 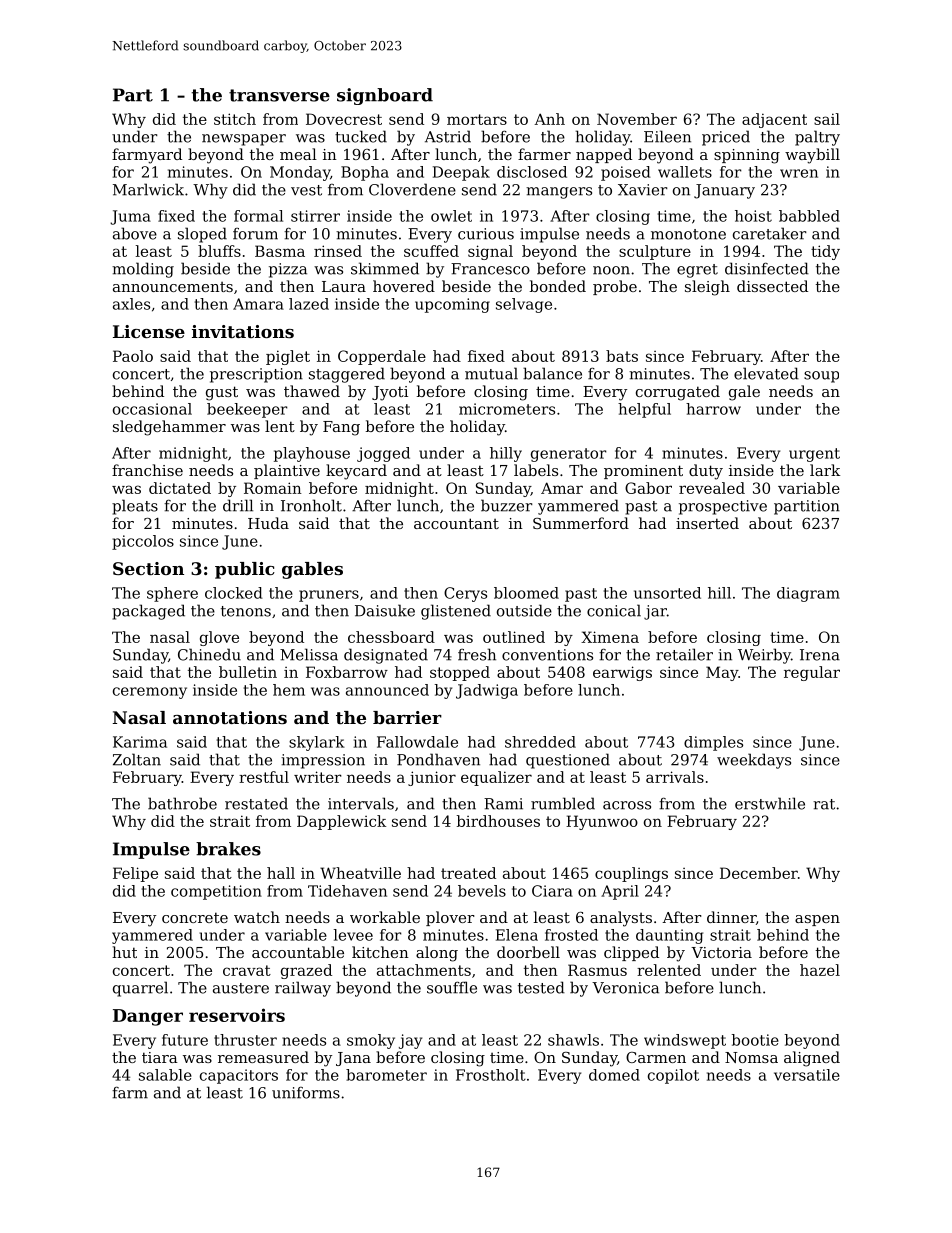 What do you see at coordinates (755, 1040) in the page?
I see `bootie` at bounding box center [755, 1040].
